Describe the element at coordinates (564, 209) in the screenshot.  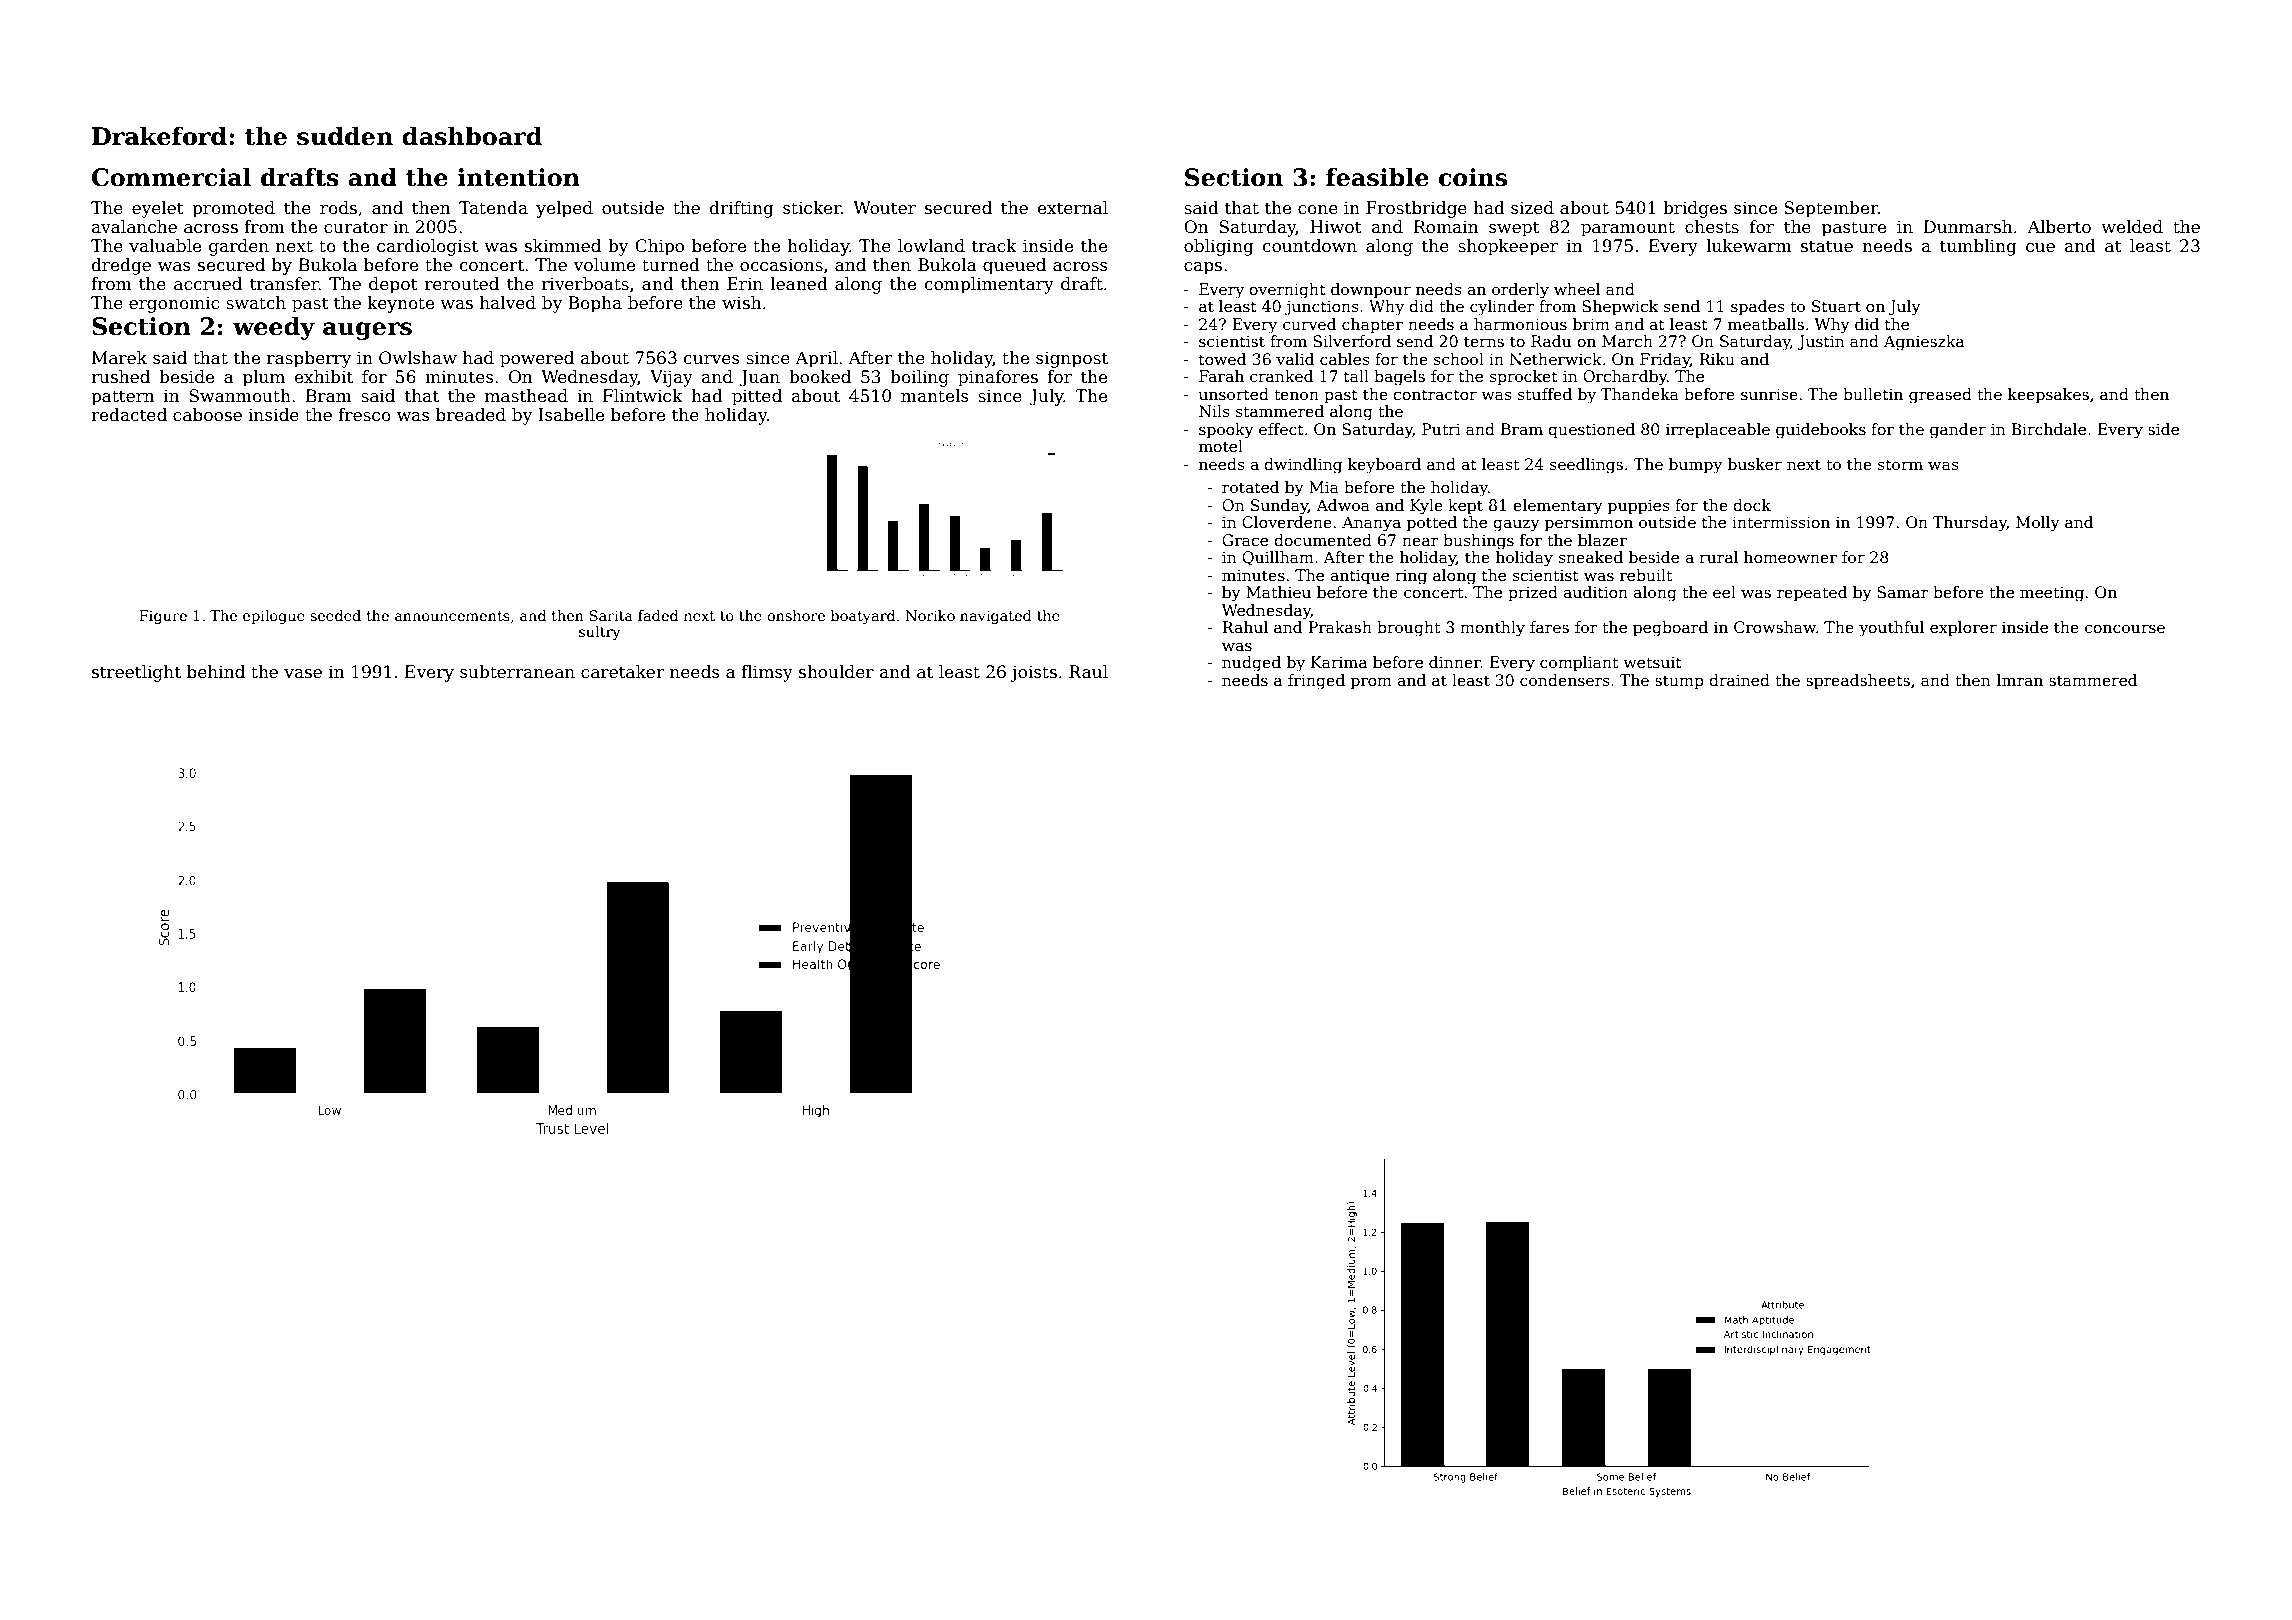
I see `yelped` at that location.
